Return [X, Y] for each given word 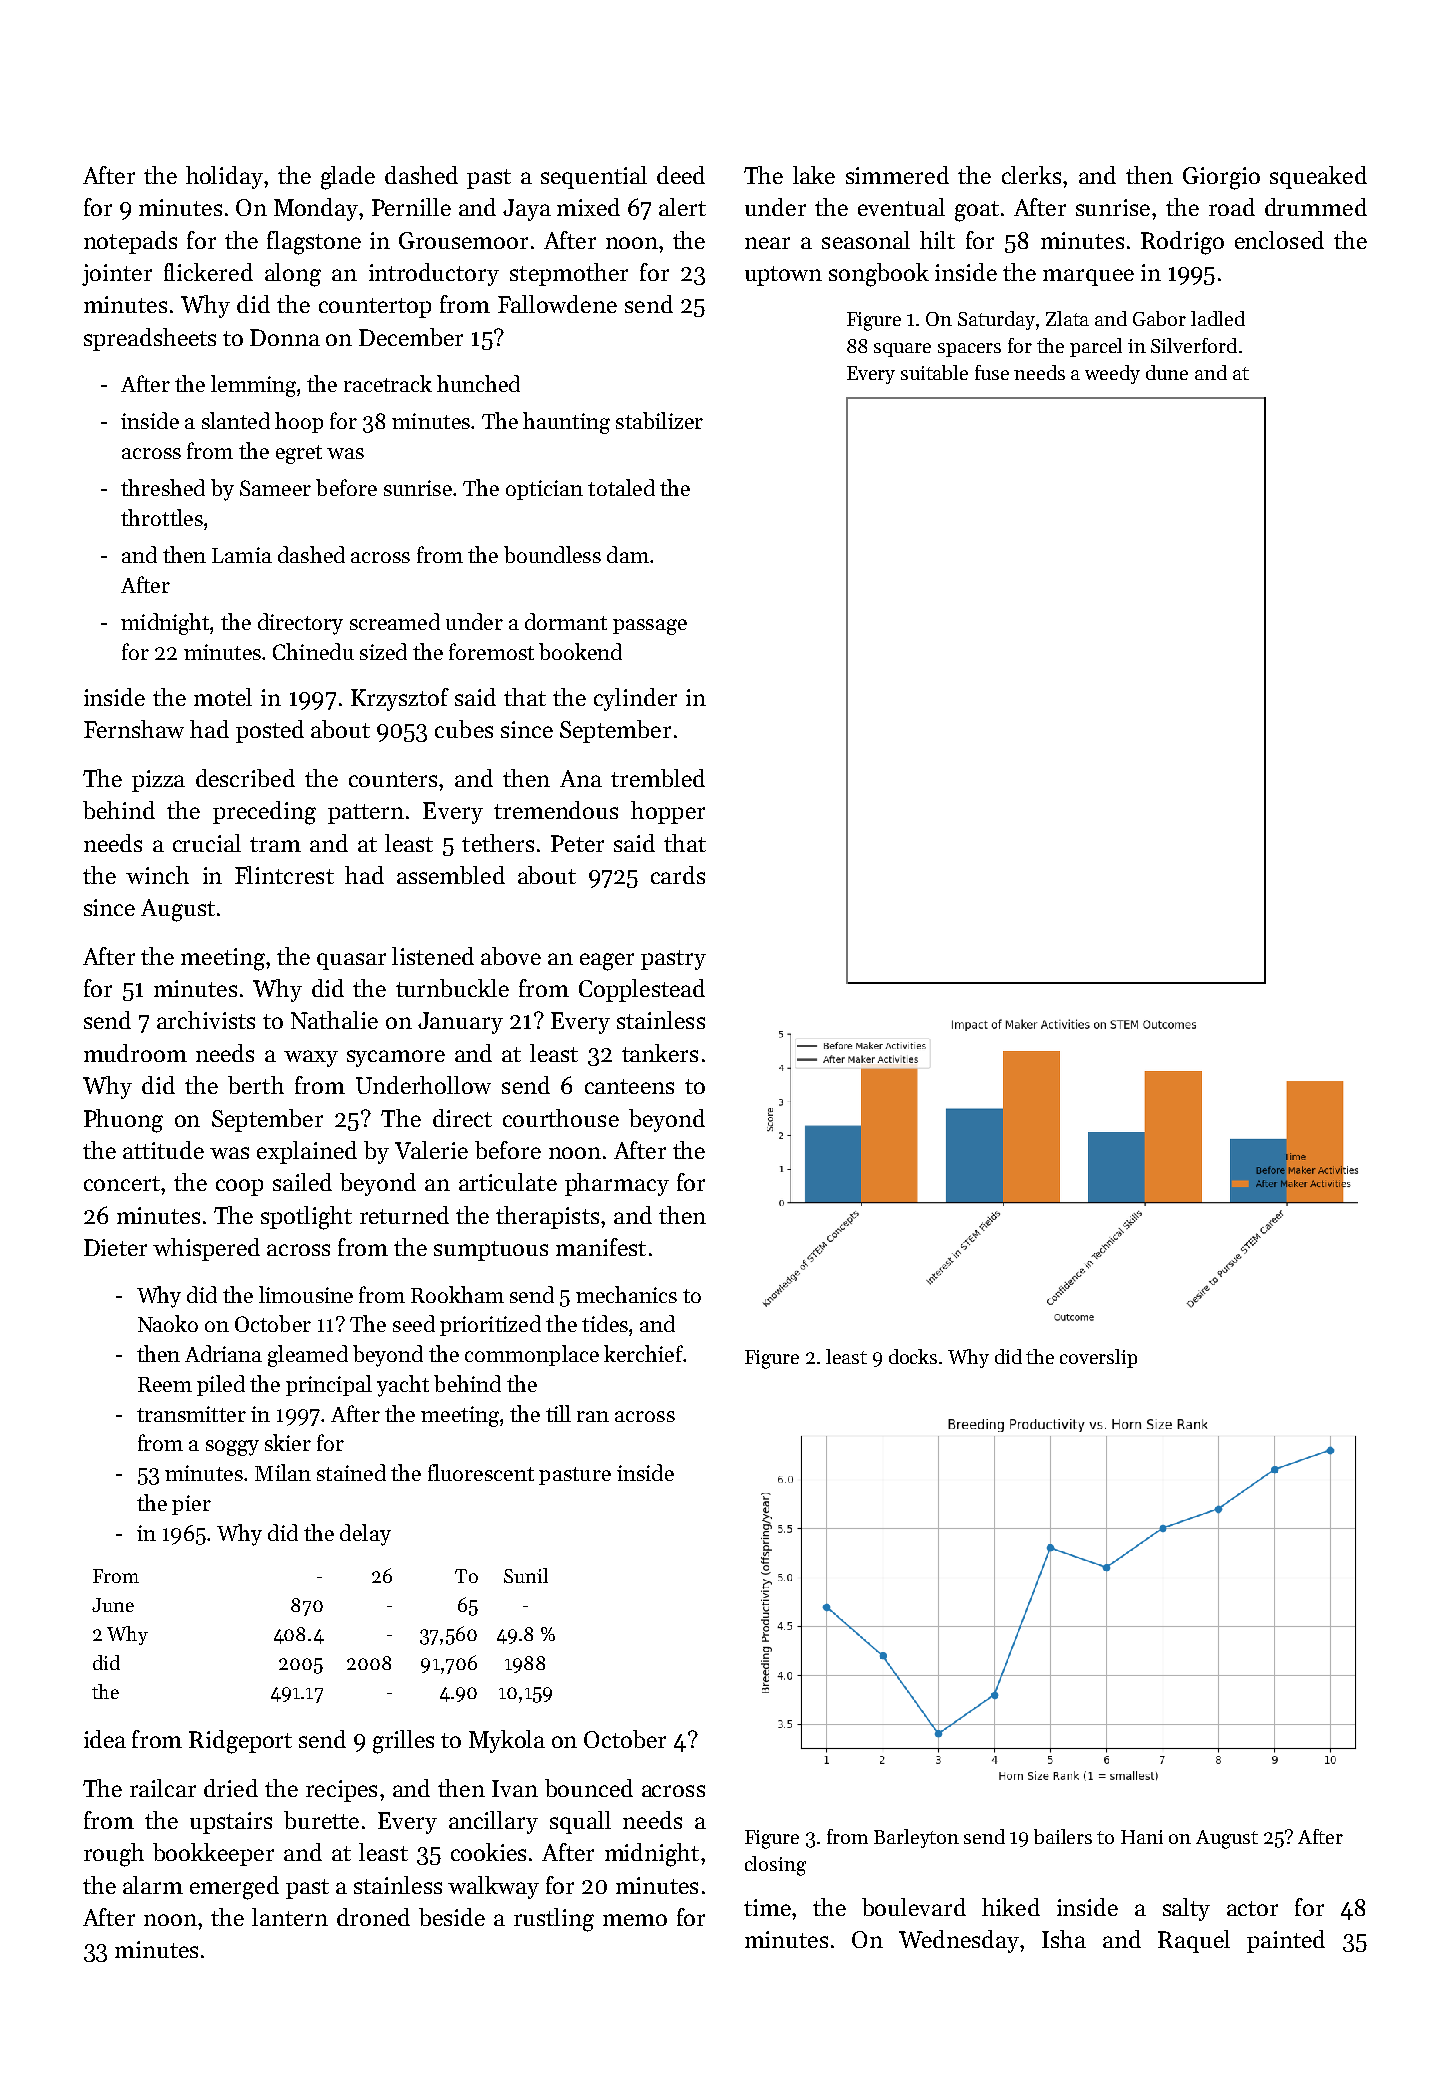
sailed [302, 1182]
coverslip [1098, 1358]
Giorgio [1221, 178]
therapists [547, 1217]
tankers [660, 1053]
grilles [403, 1742]
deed [681, 175]
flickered [208, 272]
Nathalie [334, 1020]
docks [913, 1356]
